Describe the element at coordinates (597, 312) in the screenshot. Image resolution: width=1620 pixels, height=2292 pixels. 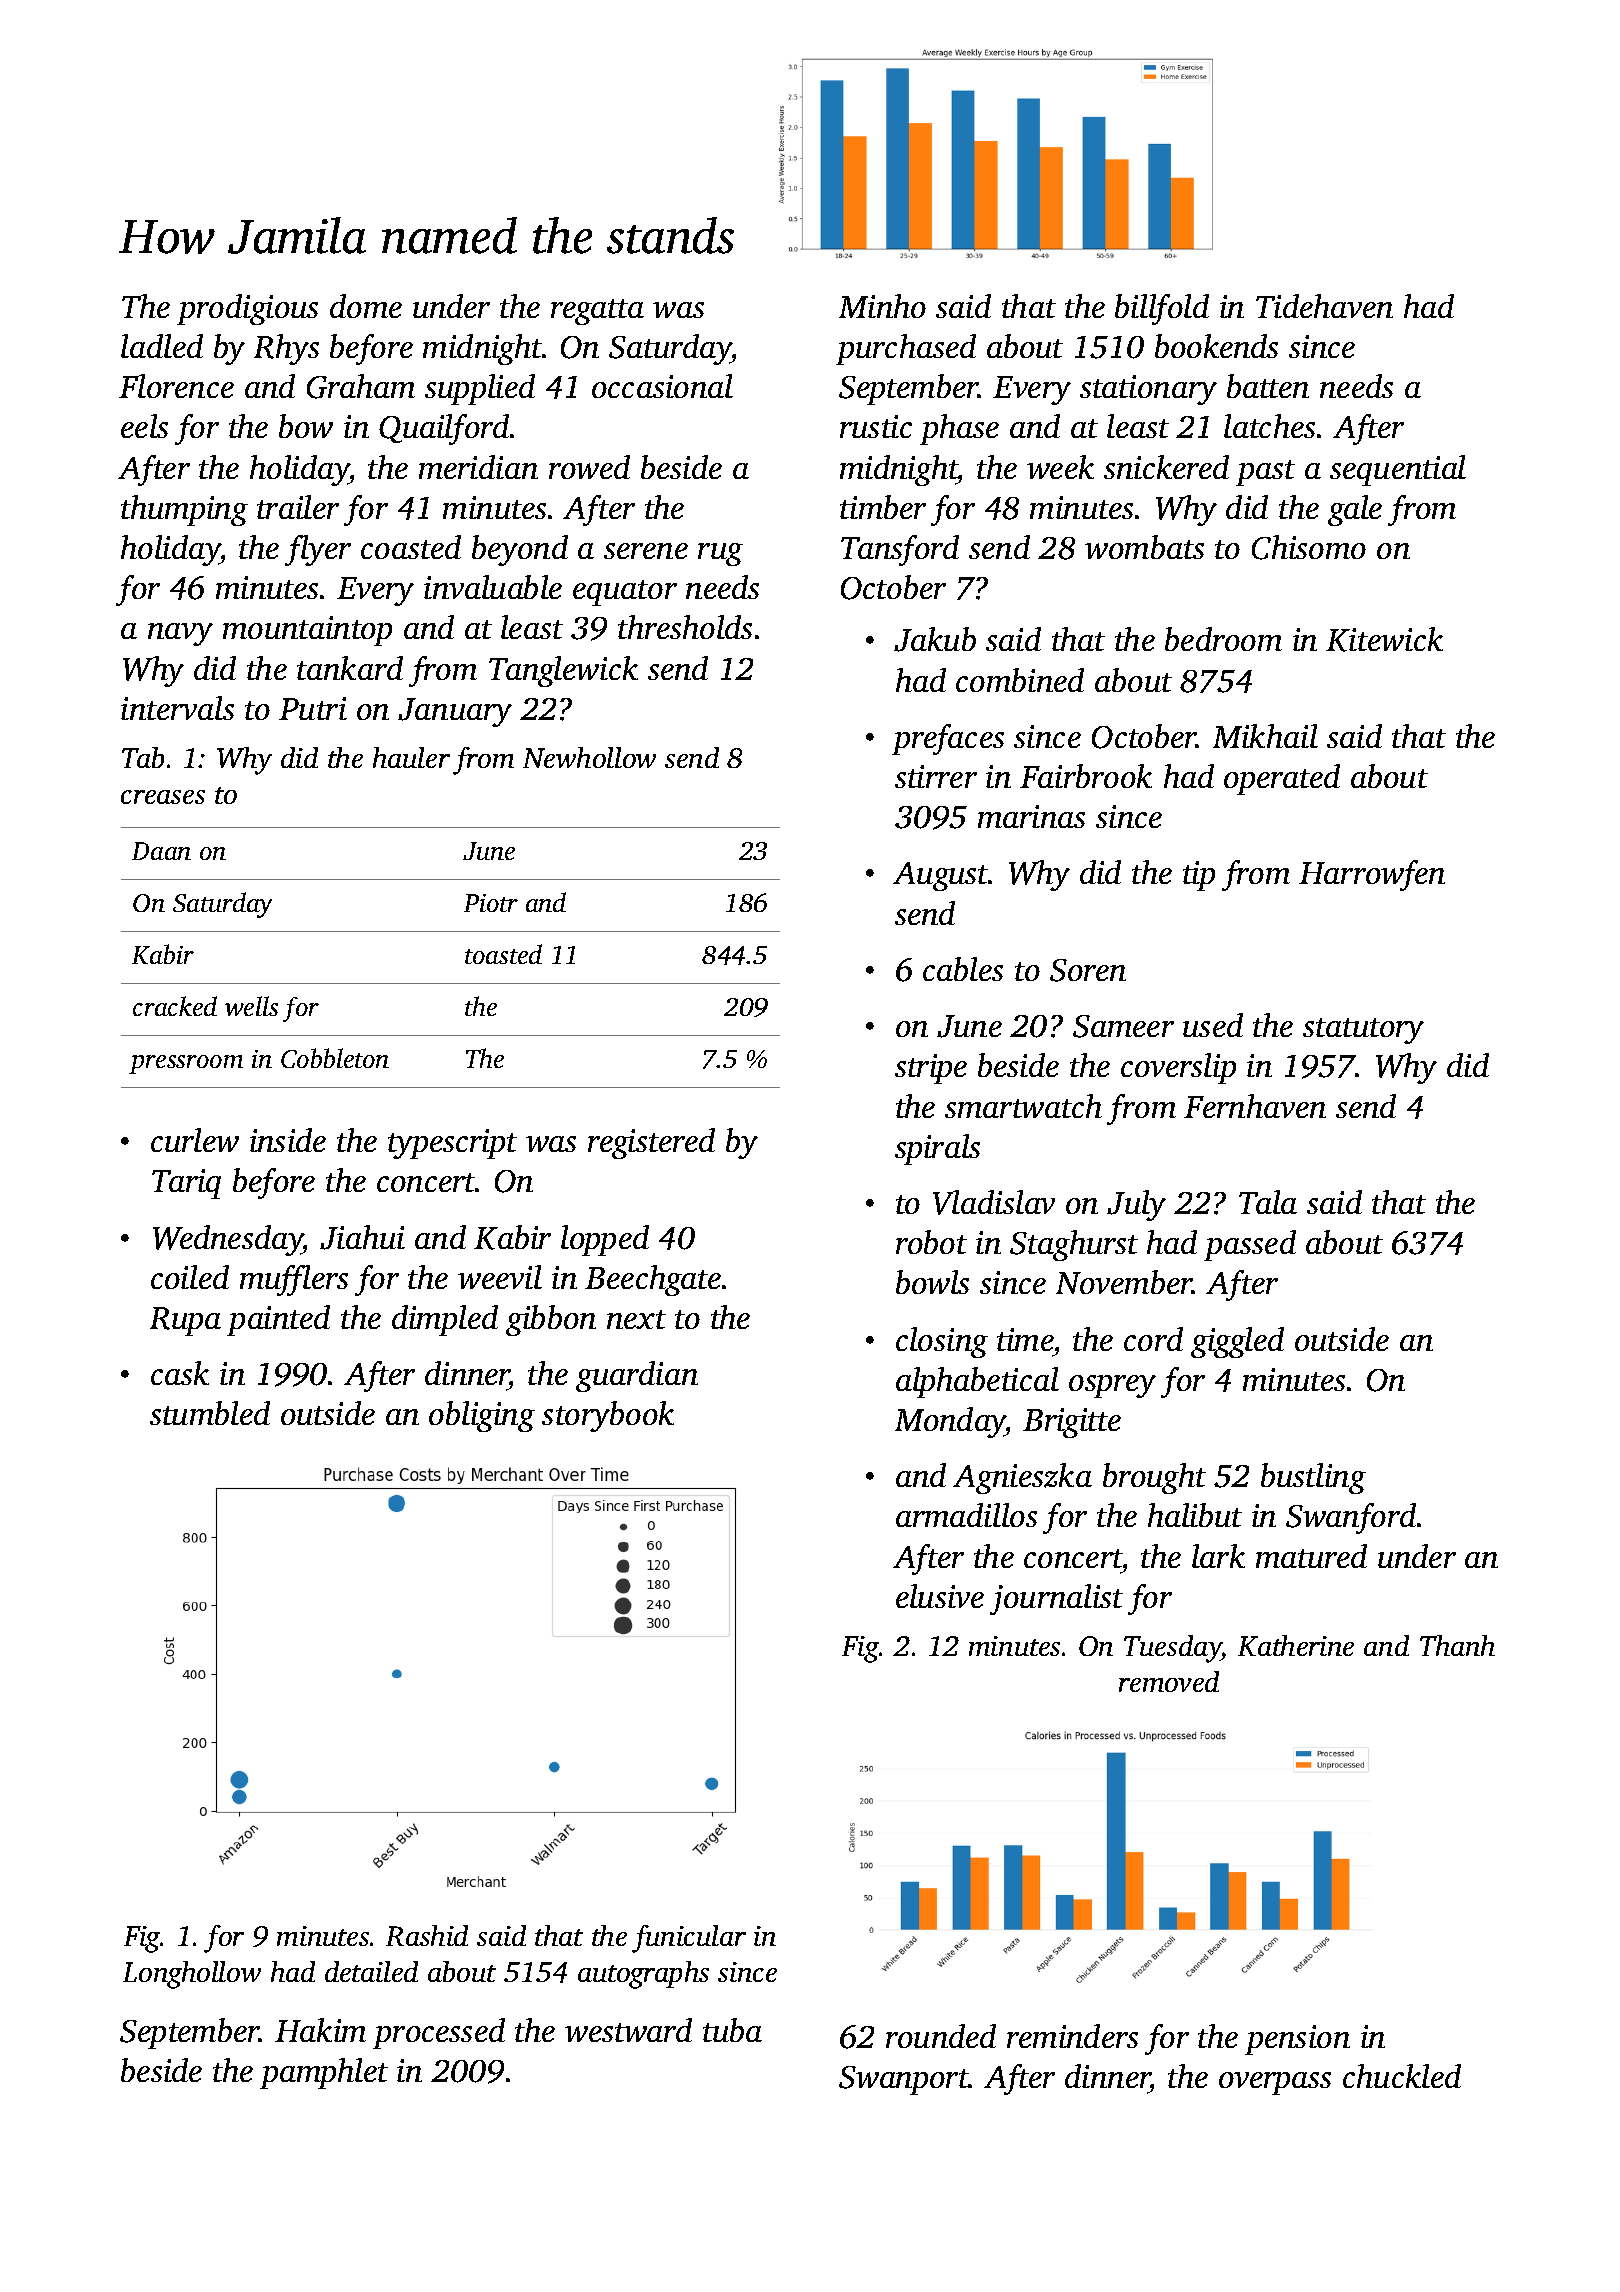
I see `regatta` at that location.
